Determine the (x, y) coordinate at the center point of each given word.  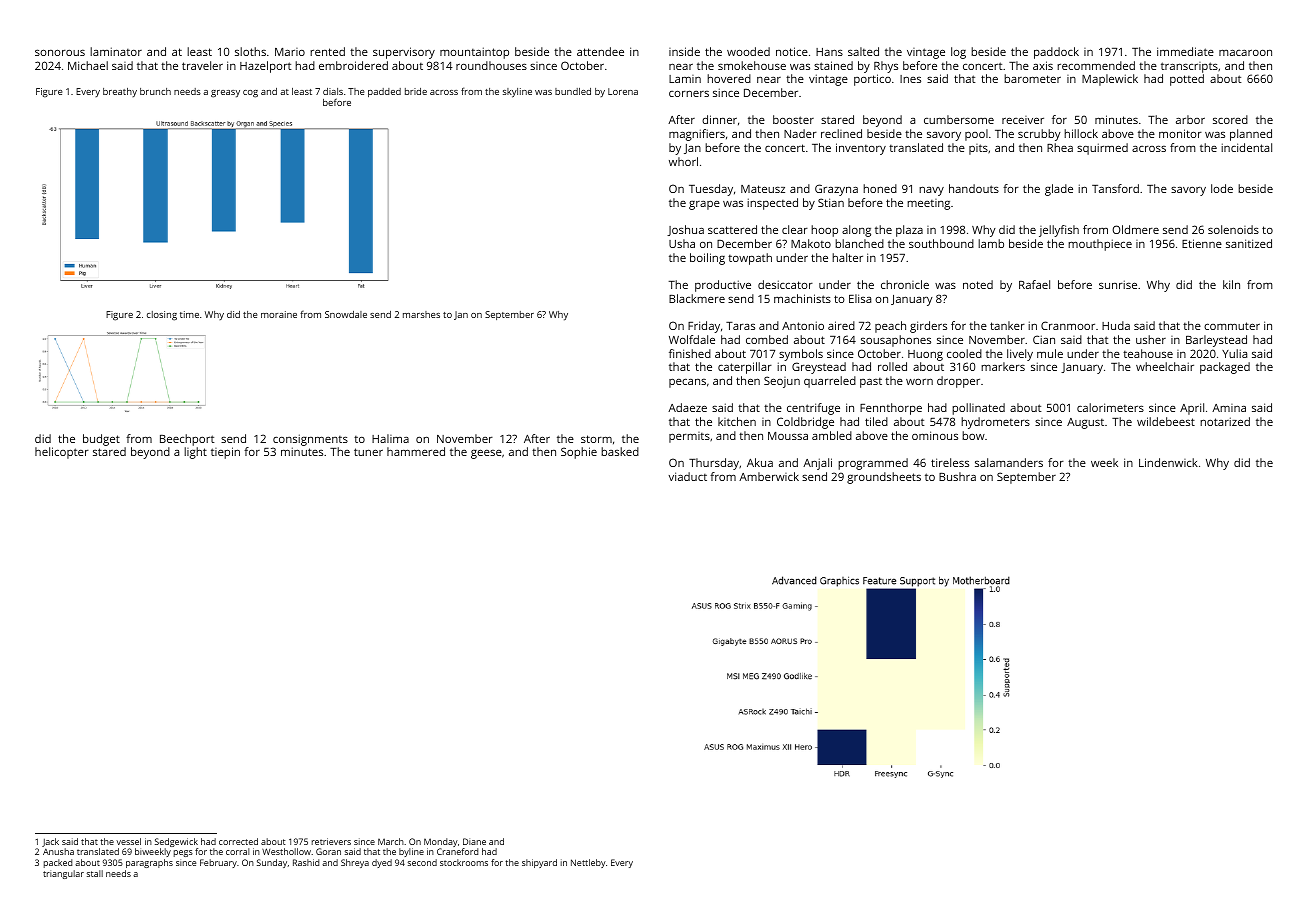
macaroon (1245, 52)
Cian (1044, 339)
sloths (250, 51)
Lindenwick (1168, 462)
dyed (382, 863)
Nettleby (588, 863)
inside (684, 51)
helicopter (62, 453)
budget (101, 440)
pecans (687, 383)
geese (486, 454)
